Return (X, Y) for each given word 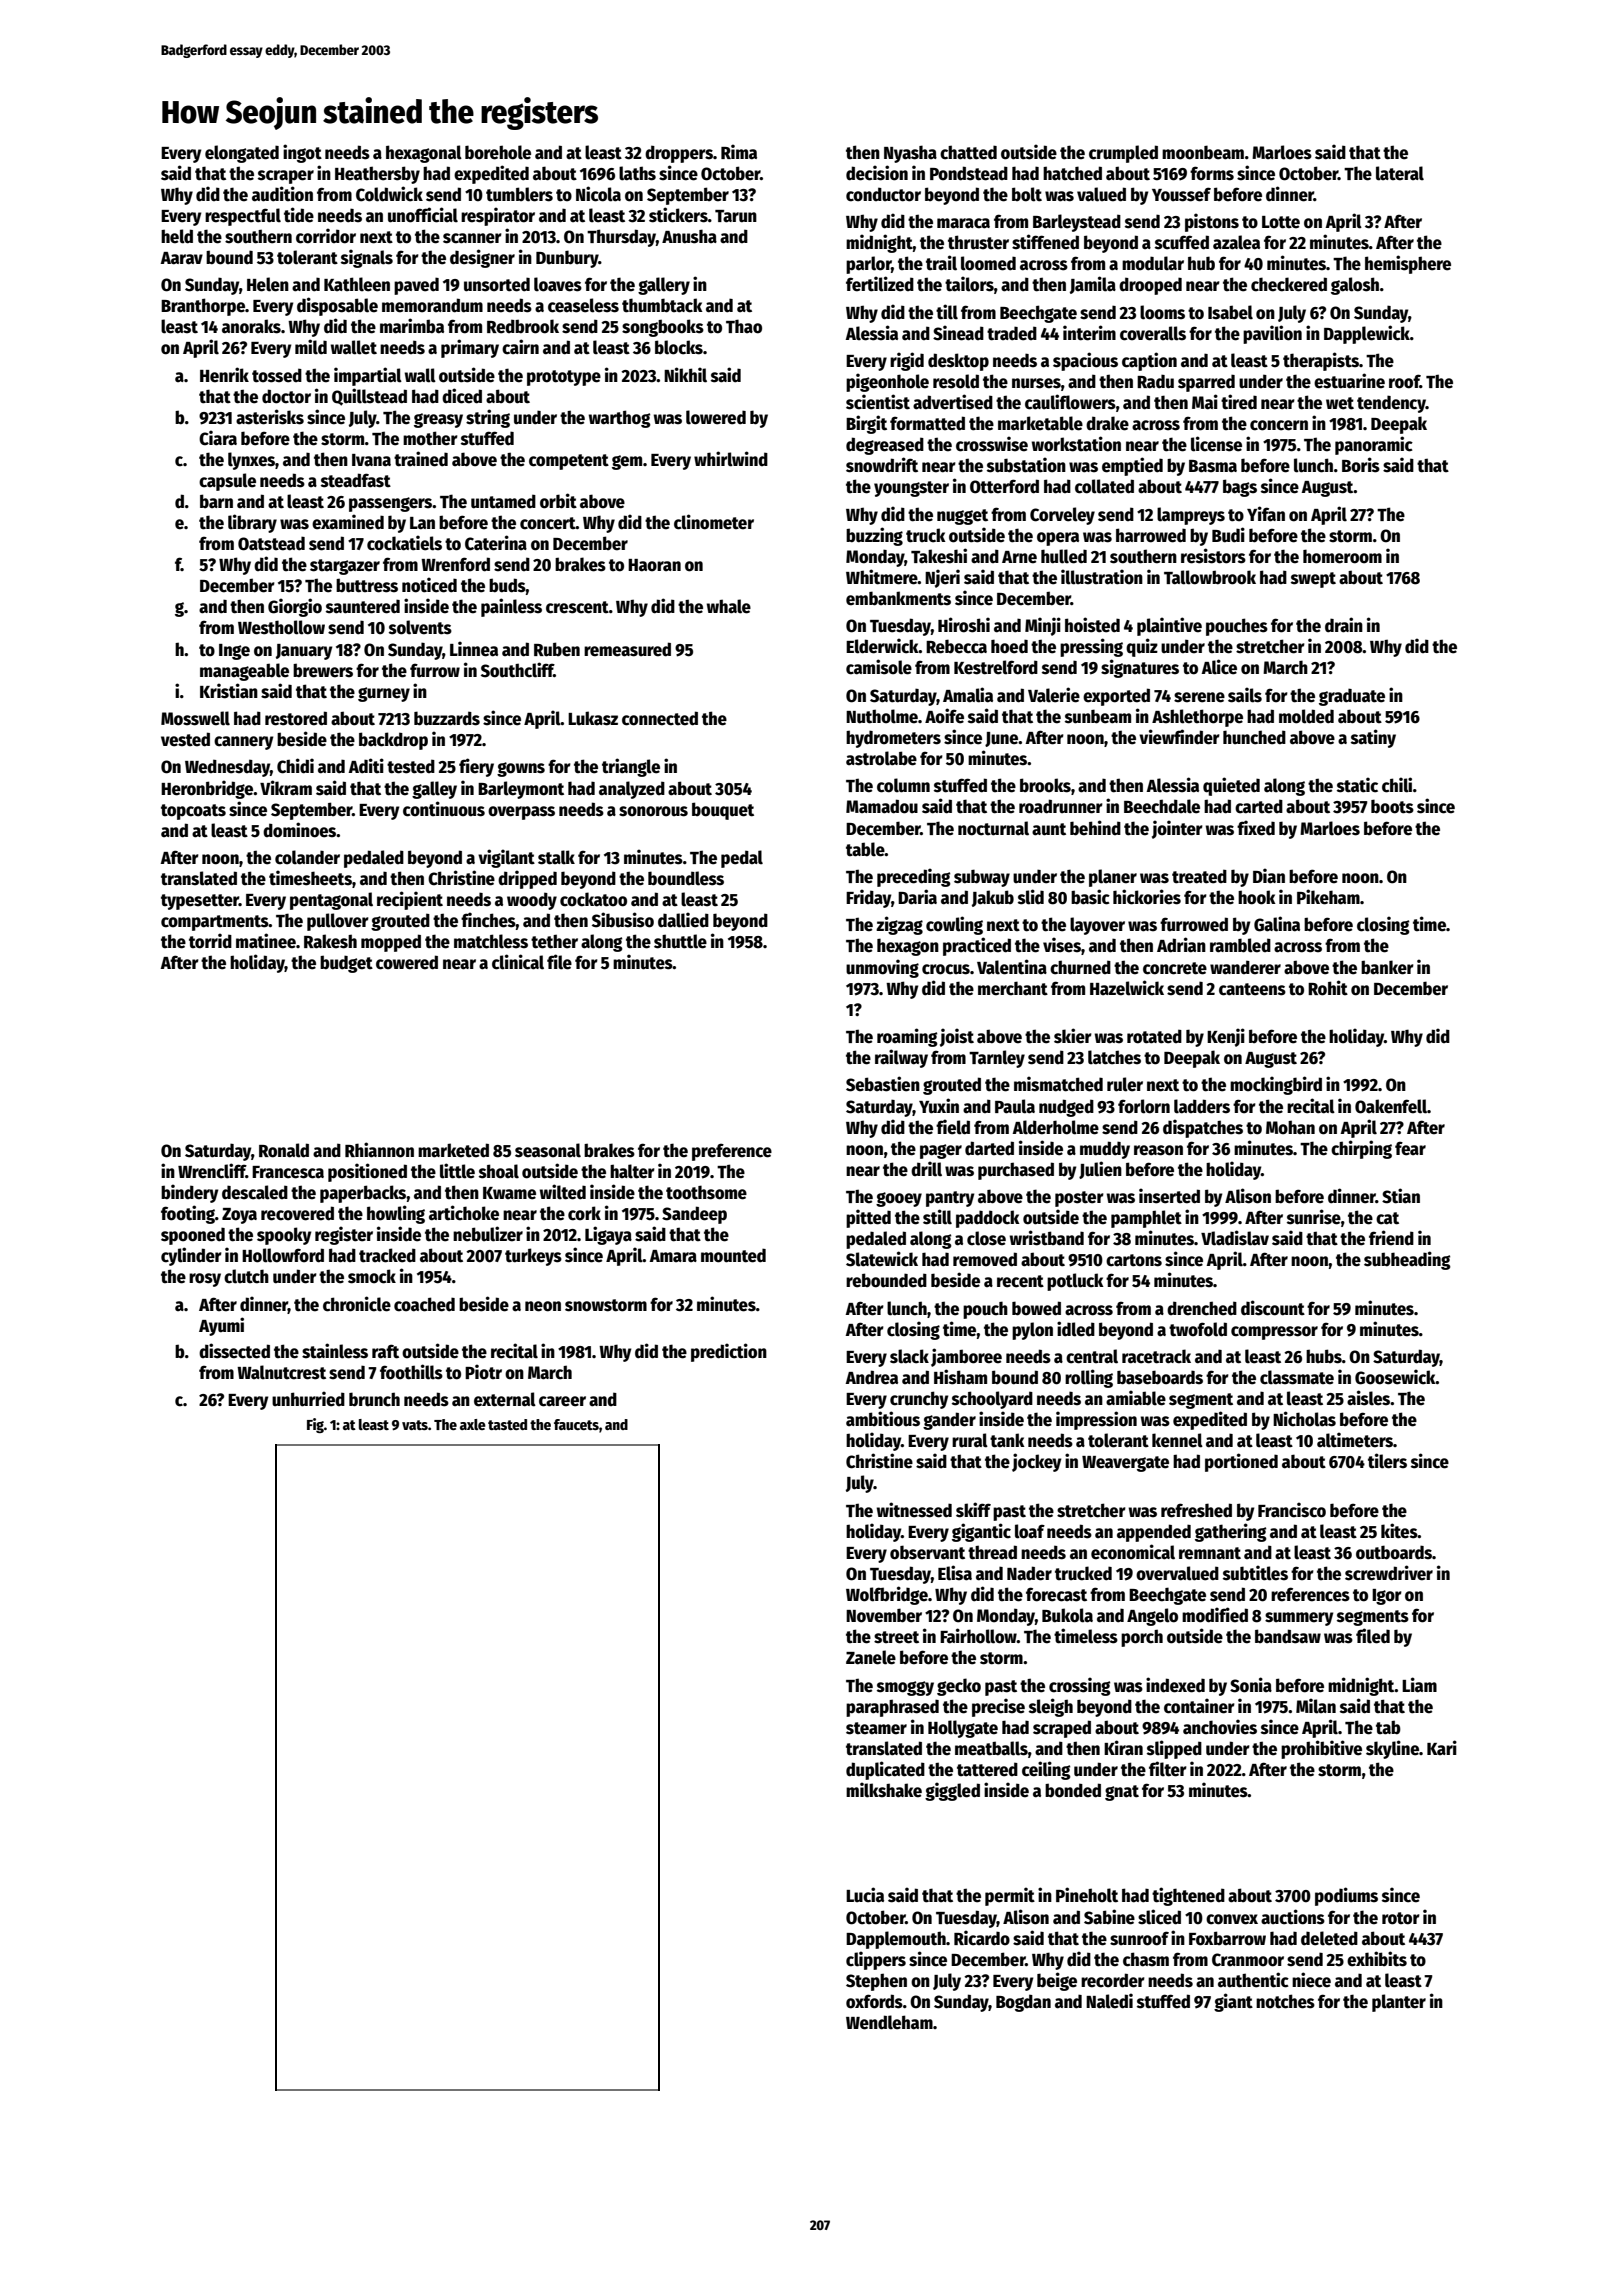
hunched (1254, 737)
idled (1076, 1329)
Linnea (474, 649)
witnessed (914, 1510)
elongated (242, 154)
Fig (315, 1425)
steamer (876, 1728)
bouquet (723, 811)
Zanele (871, 1657)
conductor (883, 194)
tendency (1391, 404)
